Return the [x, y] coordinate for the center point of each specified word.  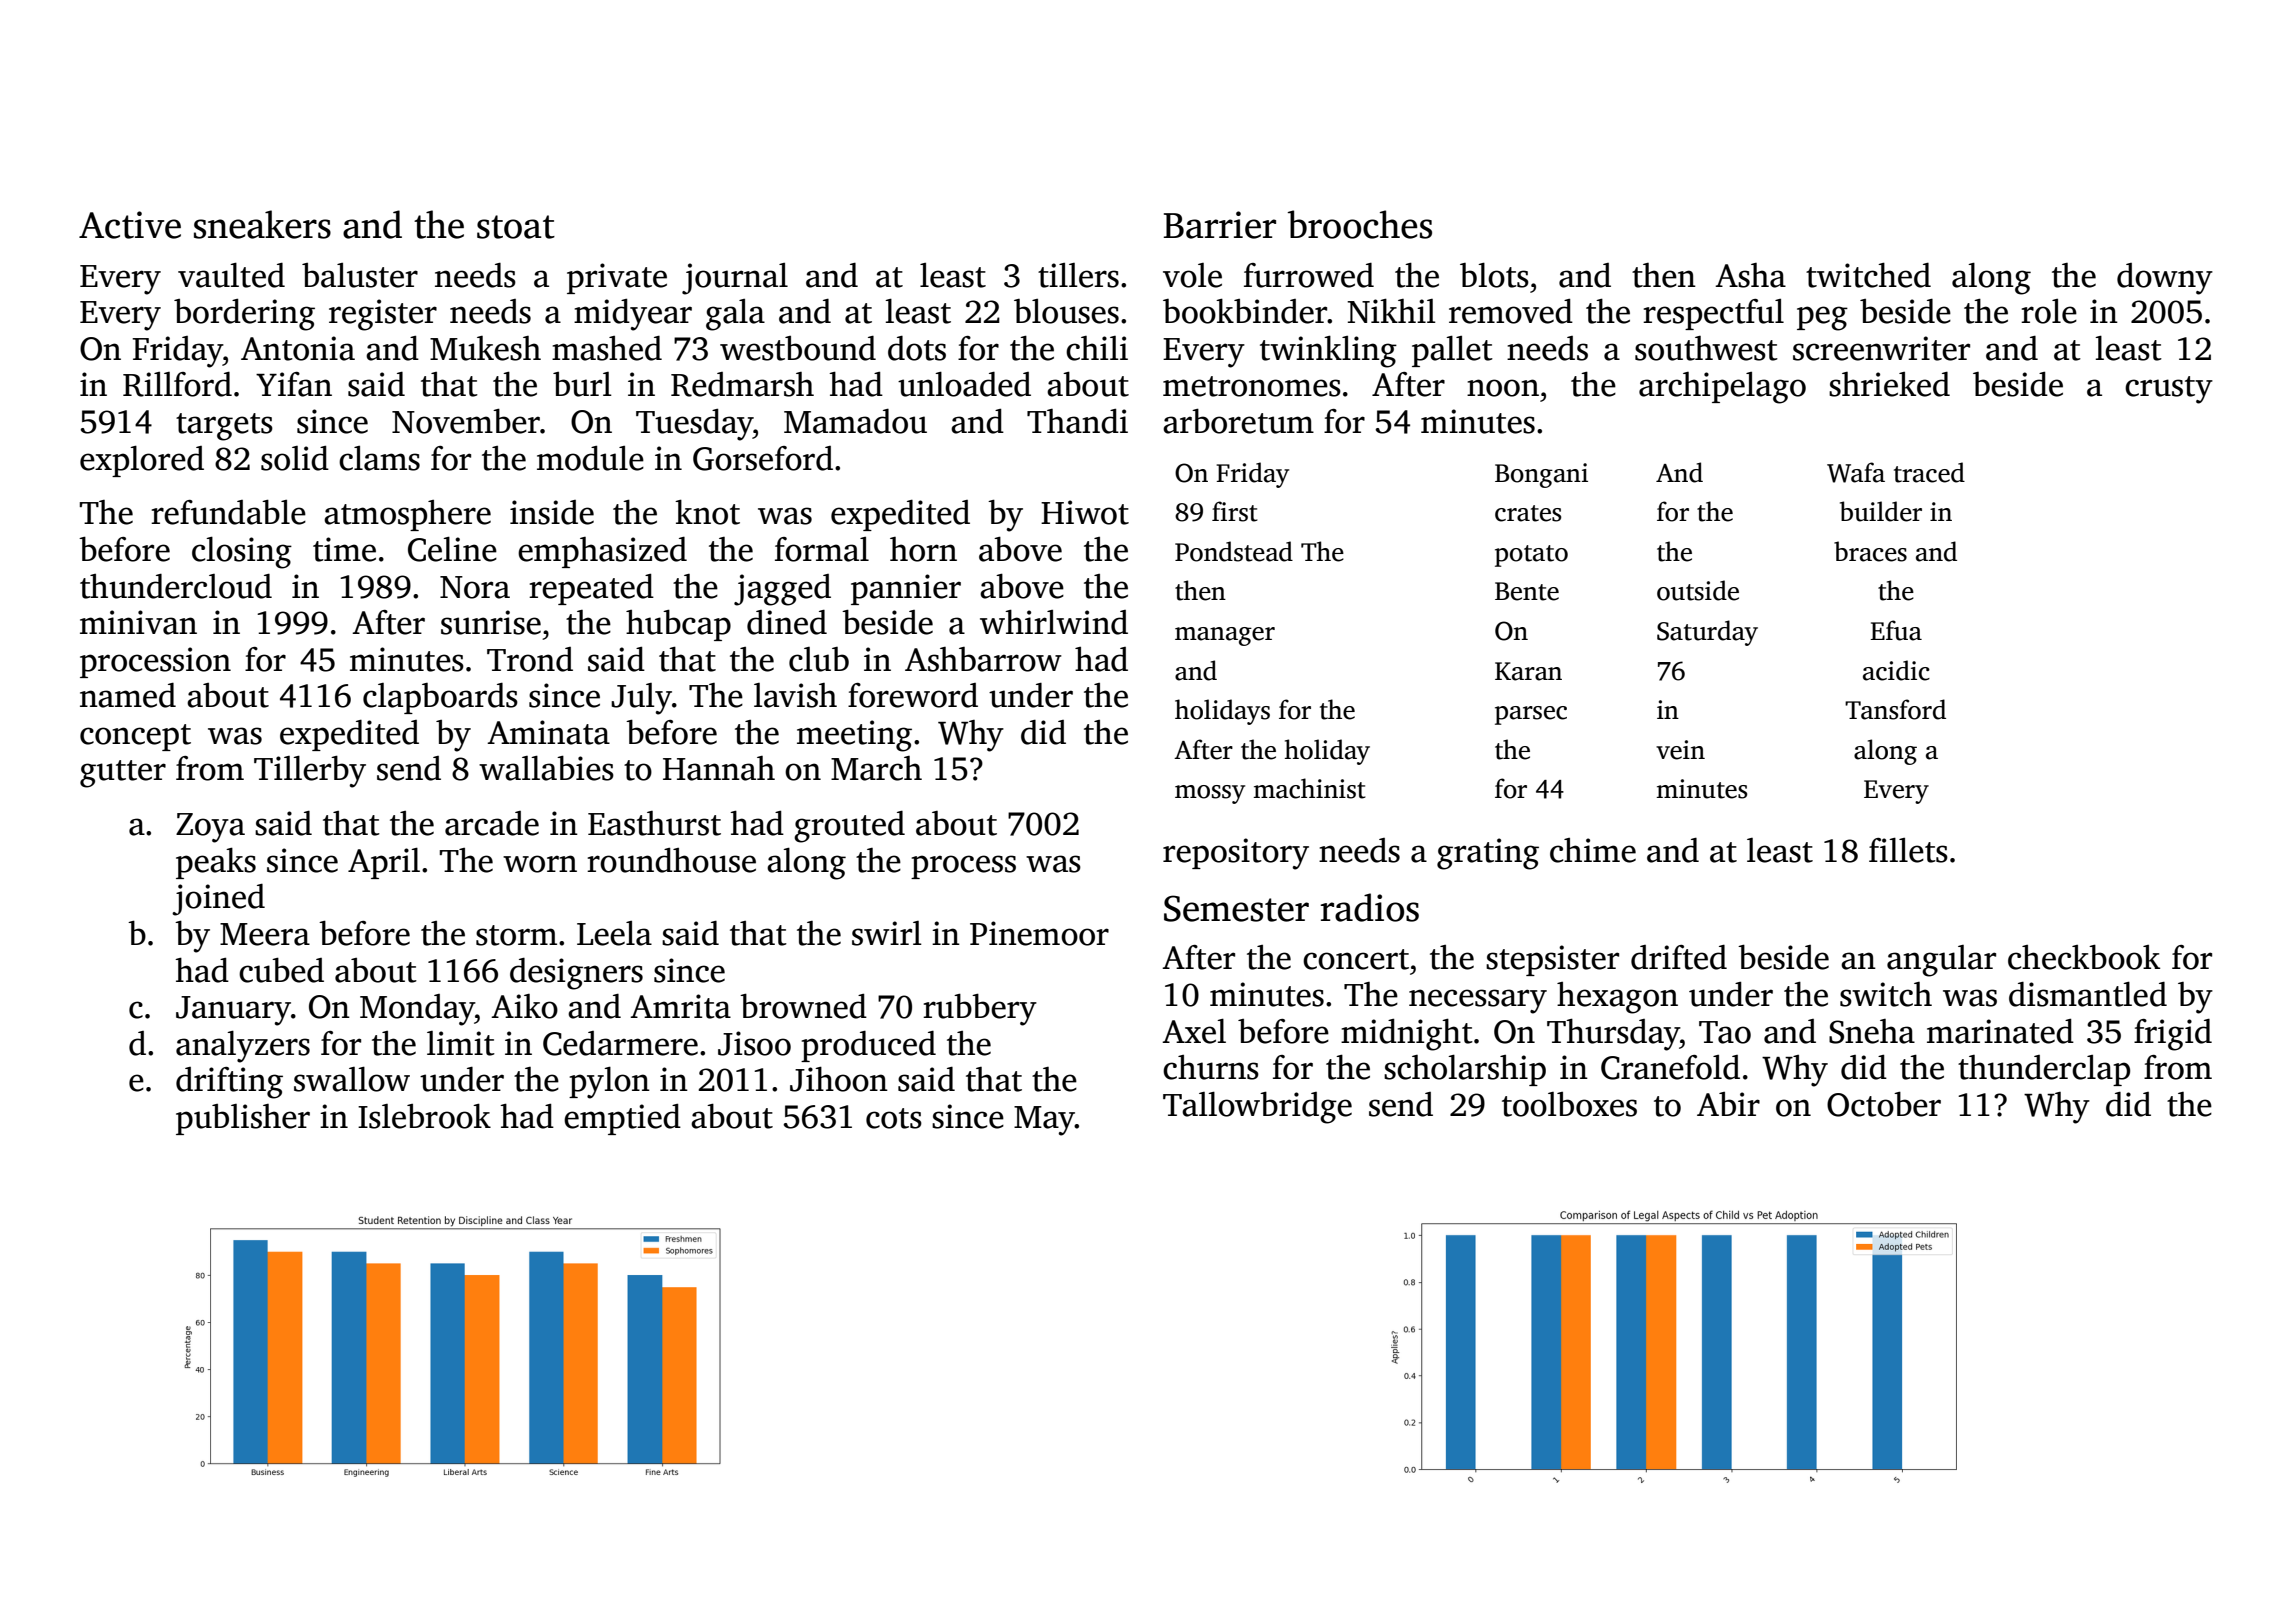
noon [1503, 388]
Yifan [294, 384]
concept [135, 737]
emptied [622, 1119]
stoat [516, 227]
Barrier [1220, 225]
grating [1488, 854]
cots [894, 1118]
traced [1929, 472]
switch [1886, 994]
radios [1369, 907]
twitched [1868, 275]
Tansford [1895, 709]
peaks [216, 863]
